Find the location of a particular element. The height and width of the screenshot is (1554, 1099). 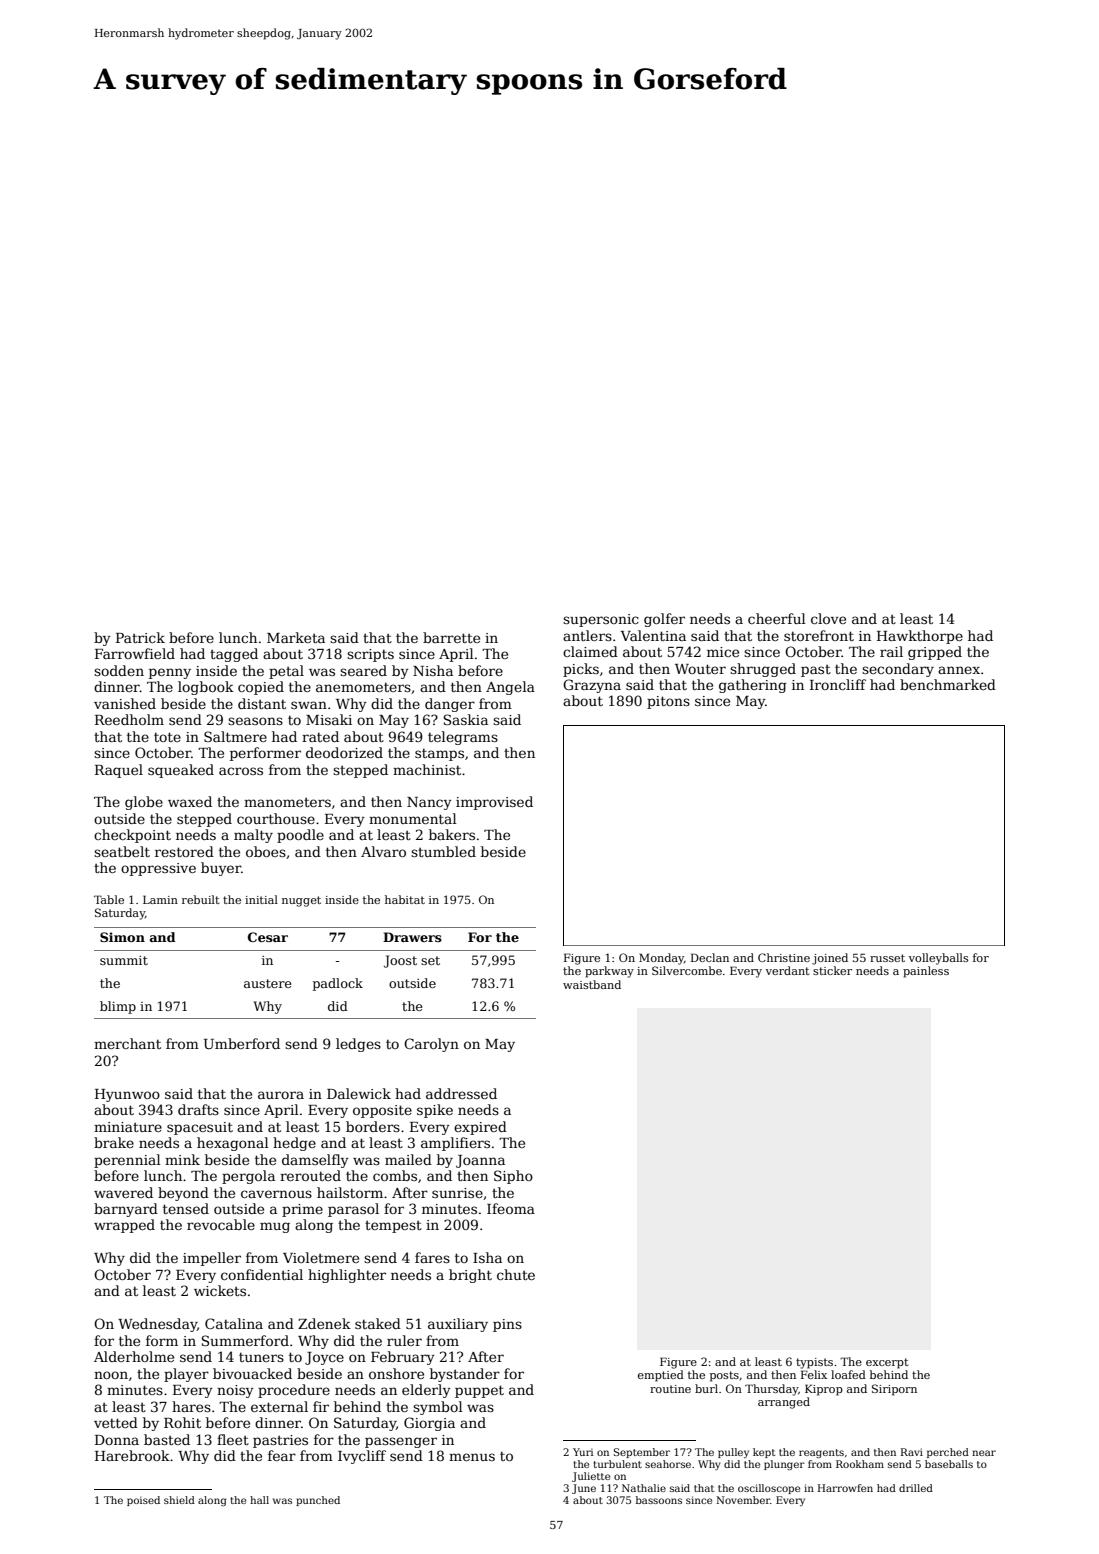

June is located at coordinates (584, 1489).
